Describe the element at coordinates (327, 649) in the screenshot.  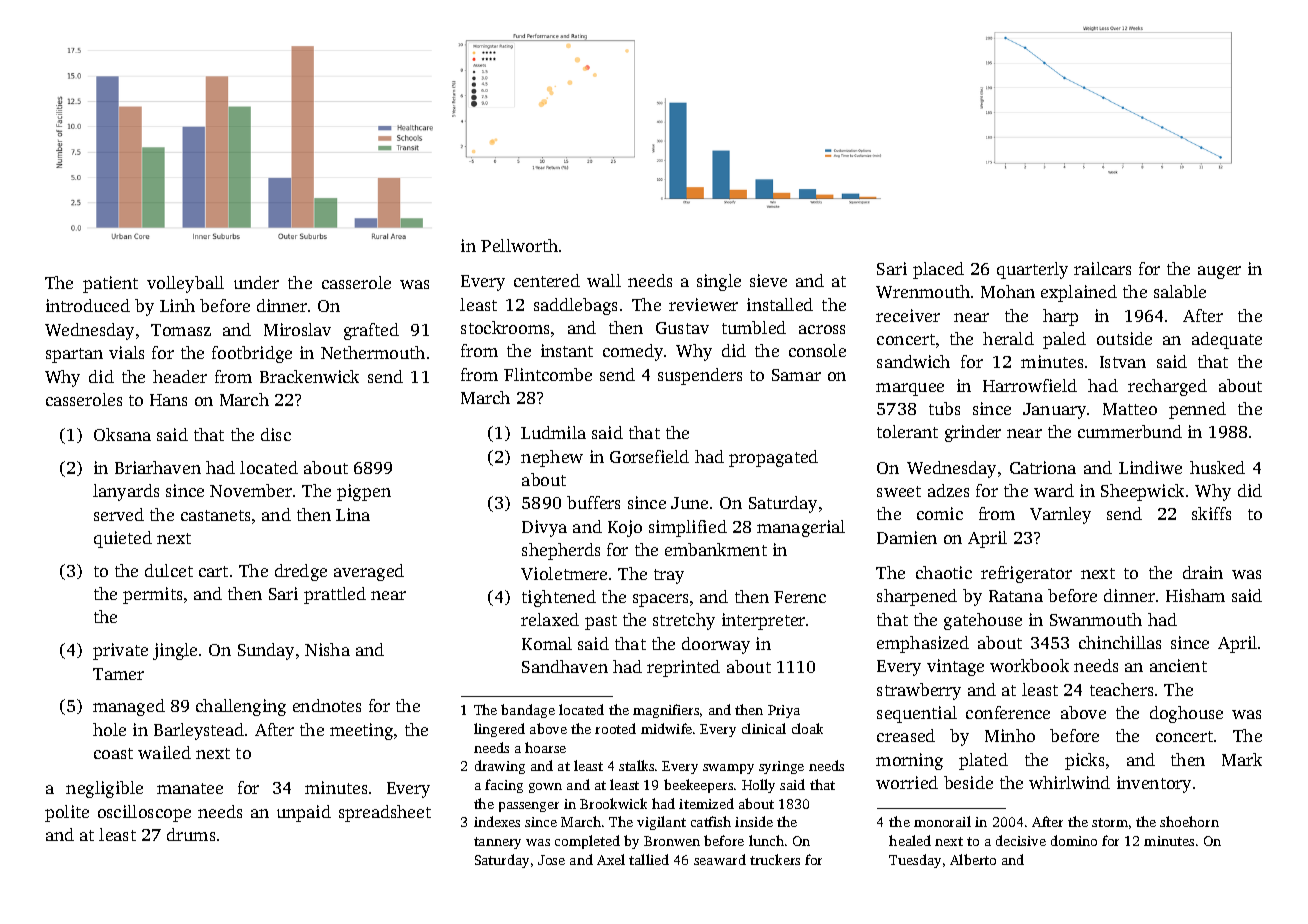
I see `Nisha` at that location.
